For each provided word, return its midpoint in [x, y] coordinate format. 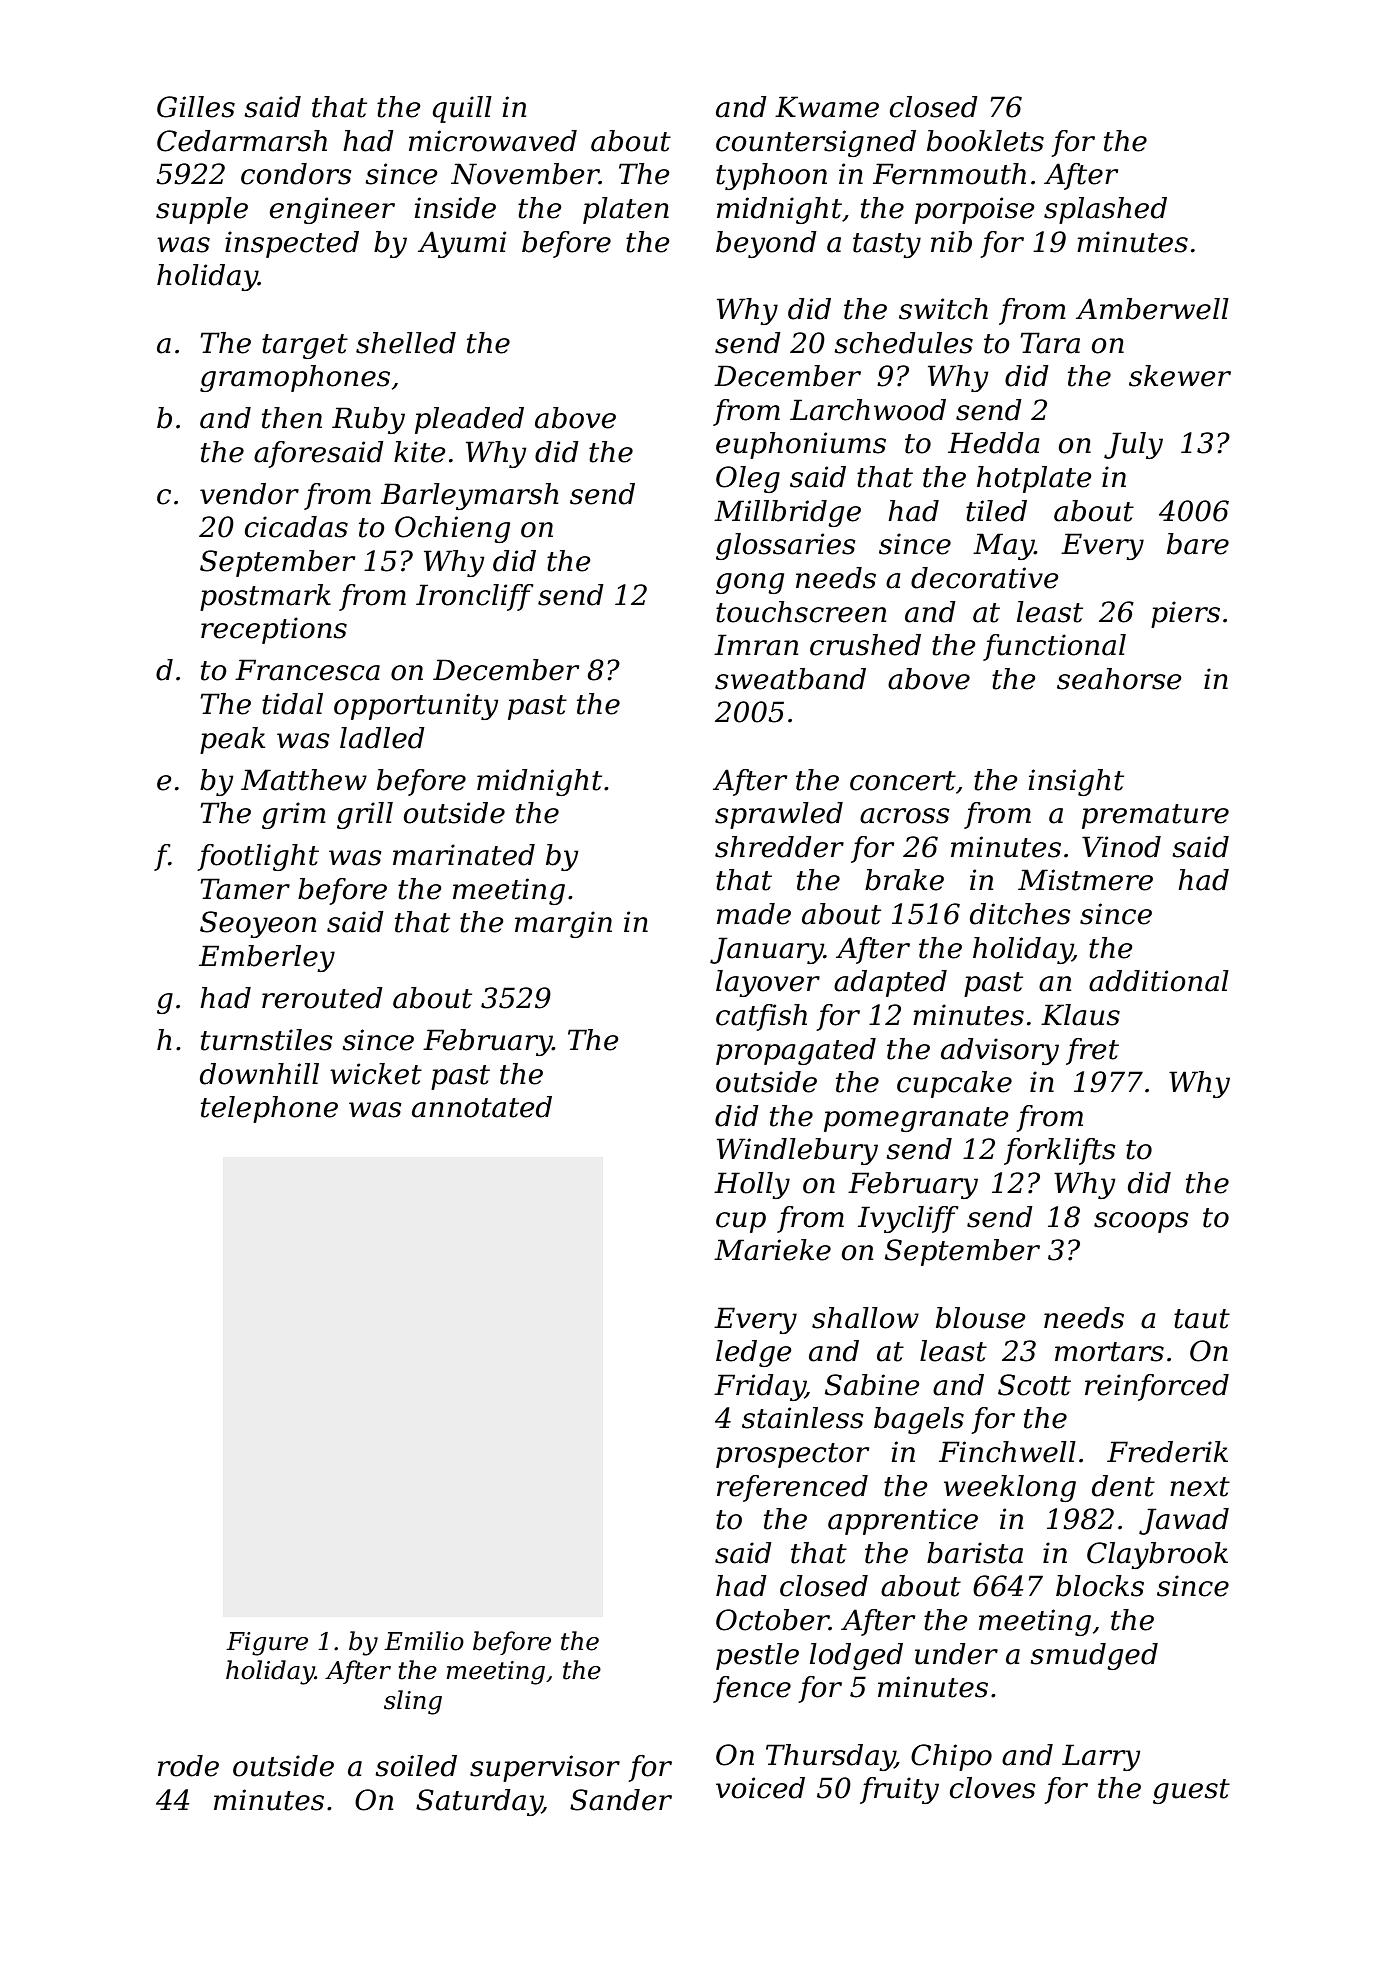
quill [462, 109]
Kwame [827, 107]
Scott [1034, 1385]
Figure [267, 1644]
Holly [752, 1185]
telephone [269, 1109]
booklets [985, 141]
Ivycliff [908, 1219]
